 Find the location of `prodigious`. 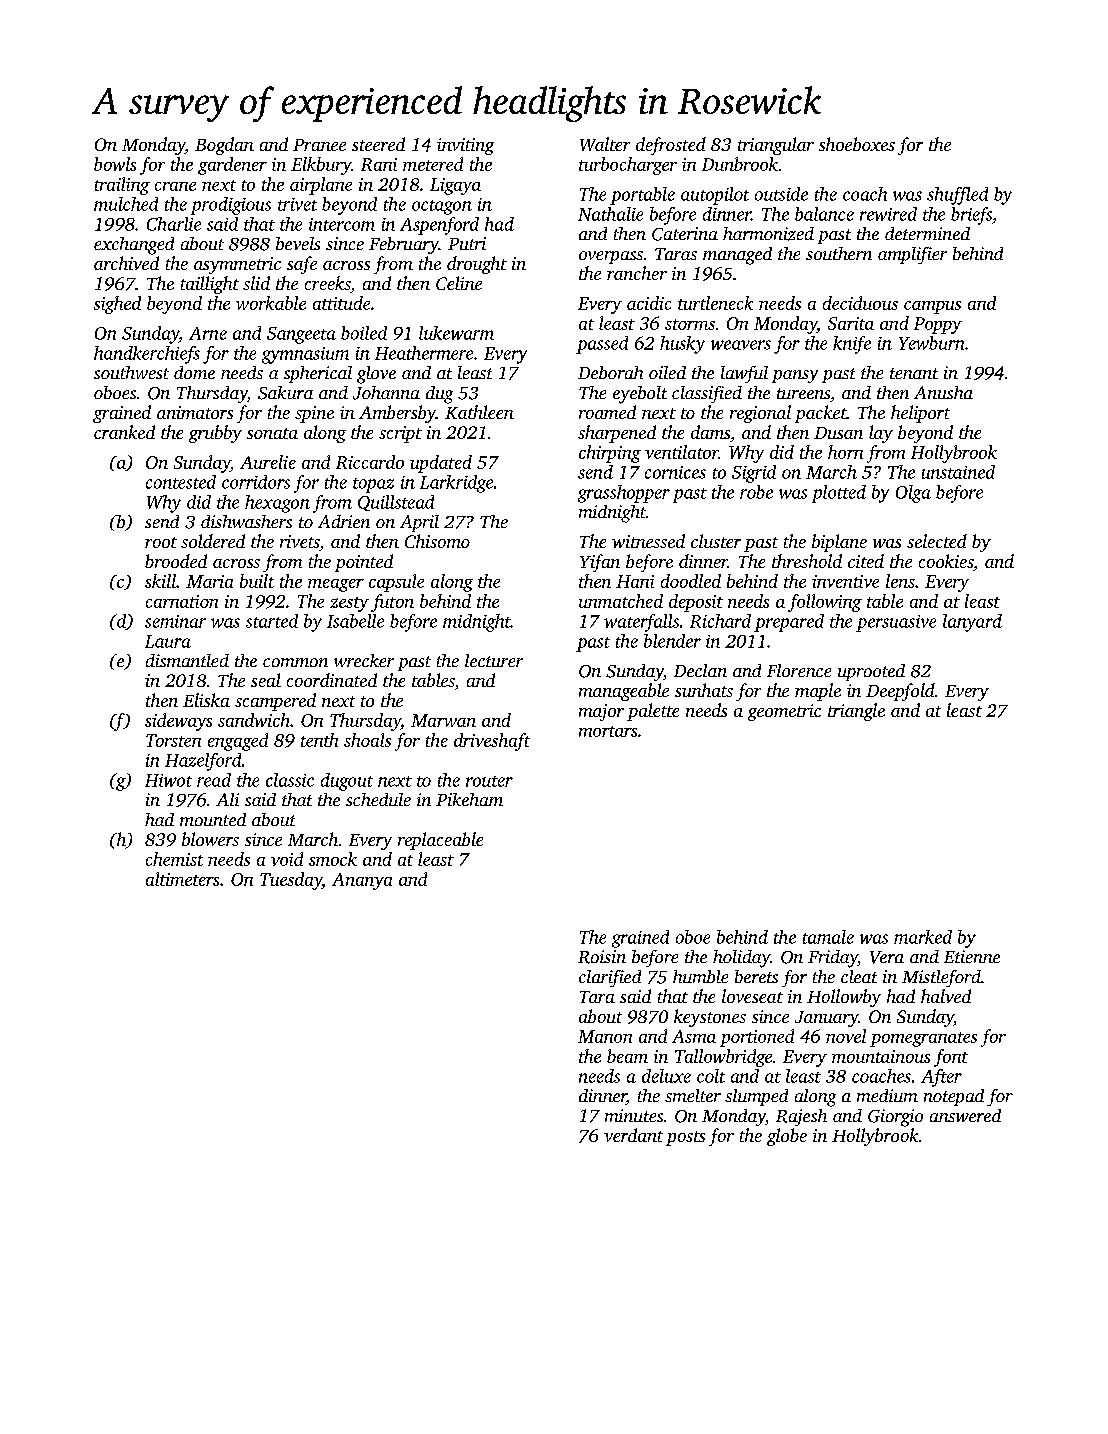

prodigious is located at coordinates (231, 206).
